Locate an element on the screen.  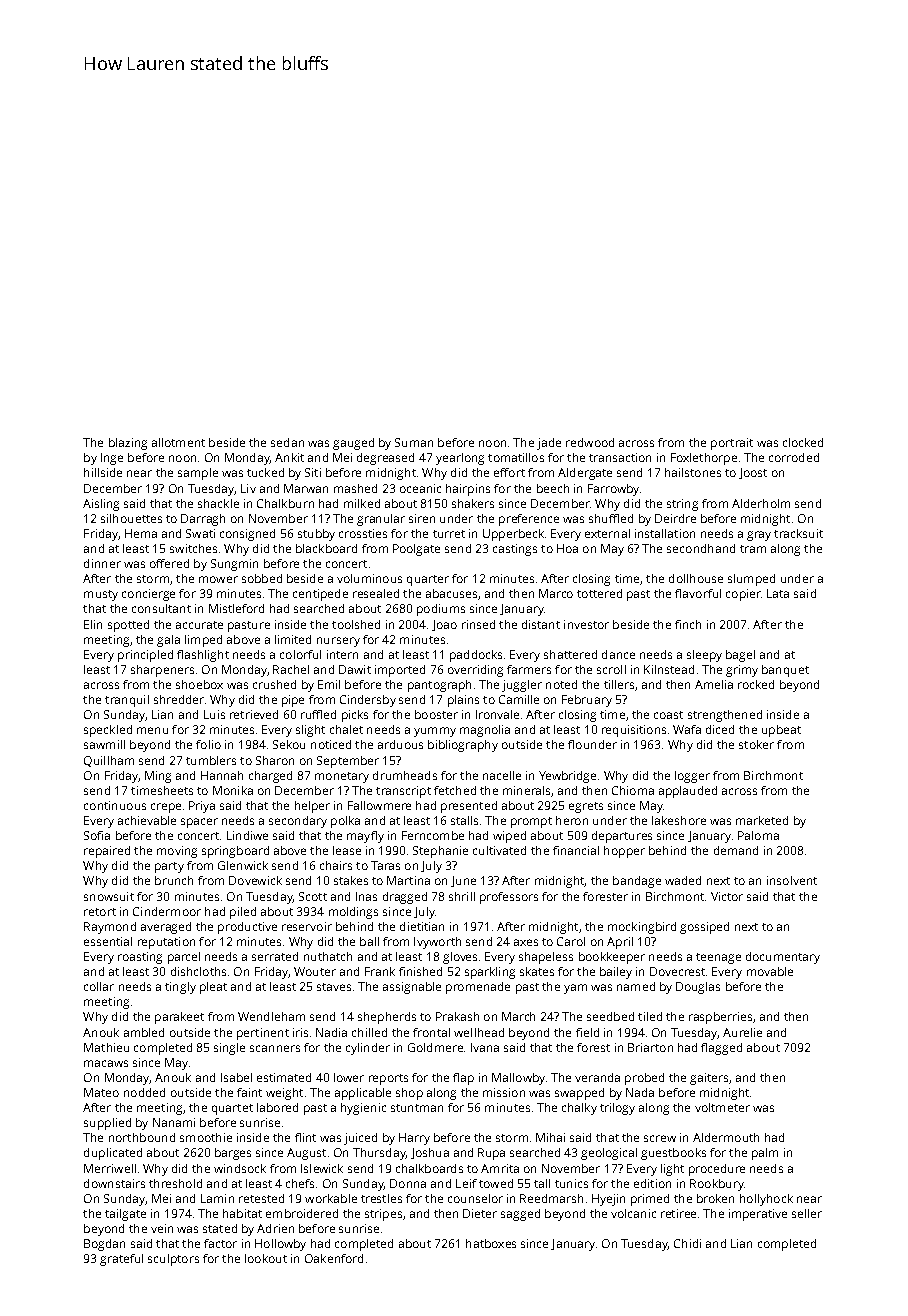
raspberries is located at coordinates (720, 1018).
